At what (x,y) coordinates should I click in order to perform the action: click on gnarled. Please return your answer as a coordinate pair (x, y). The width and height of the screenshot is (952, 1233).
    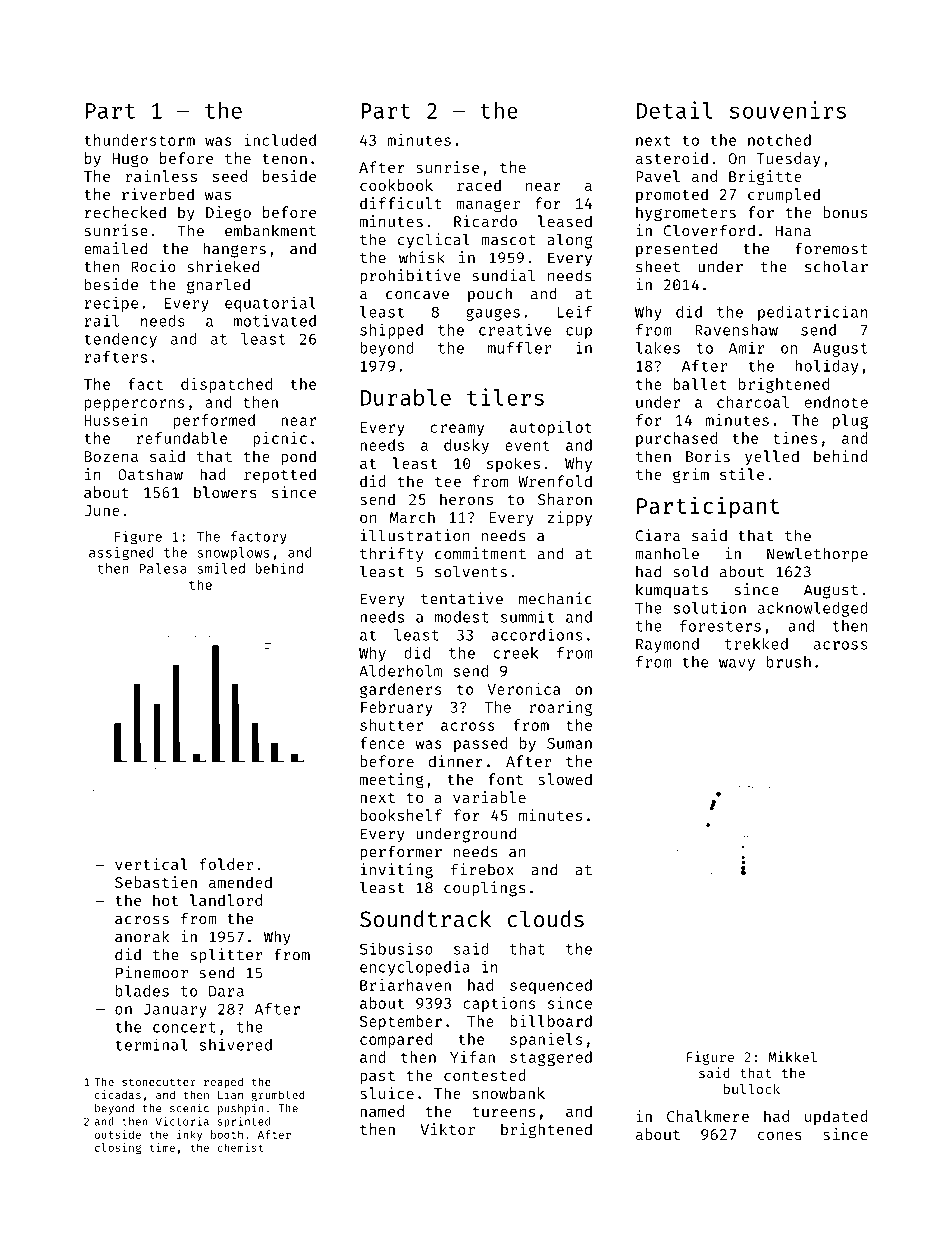
    Looking at the image, I should click on (218, 286).
